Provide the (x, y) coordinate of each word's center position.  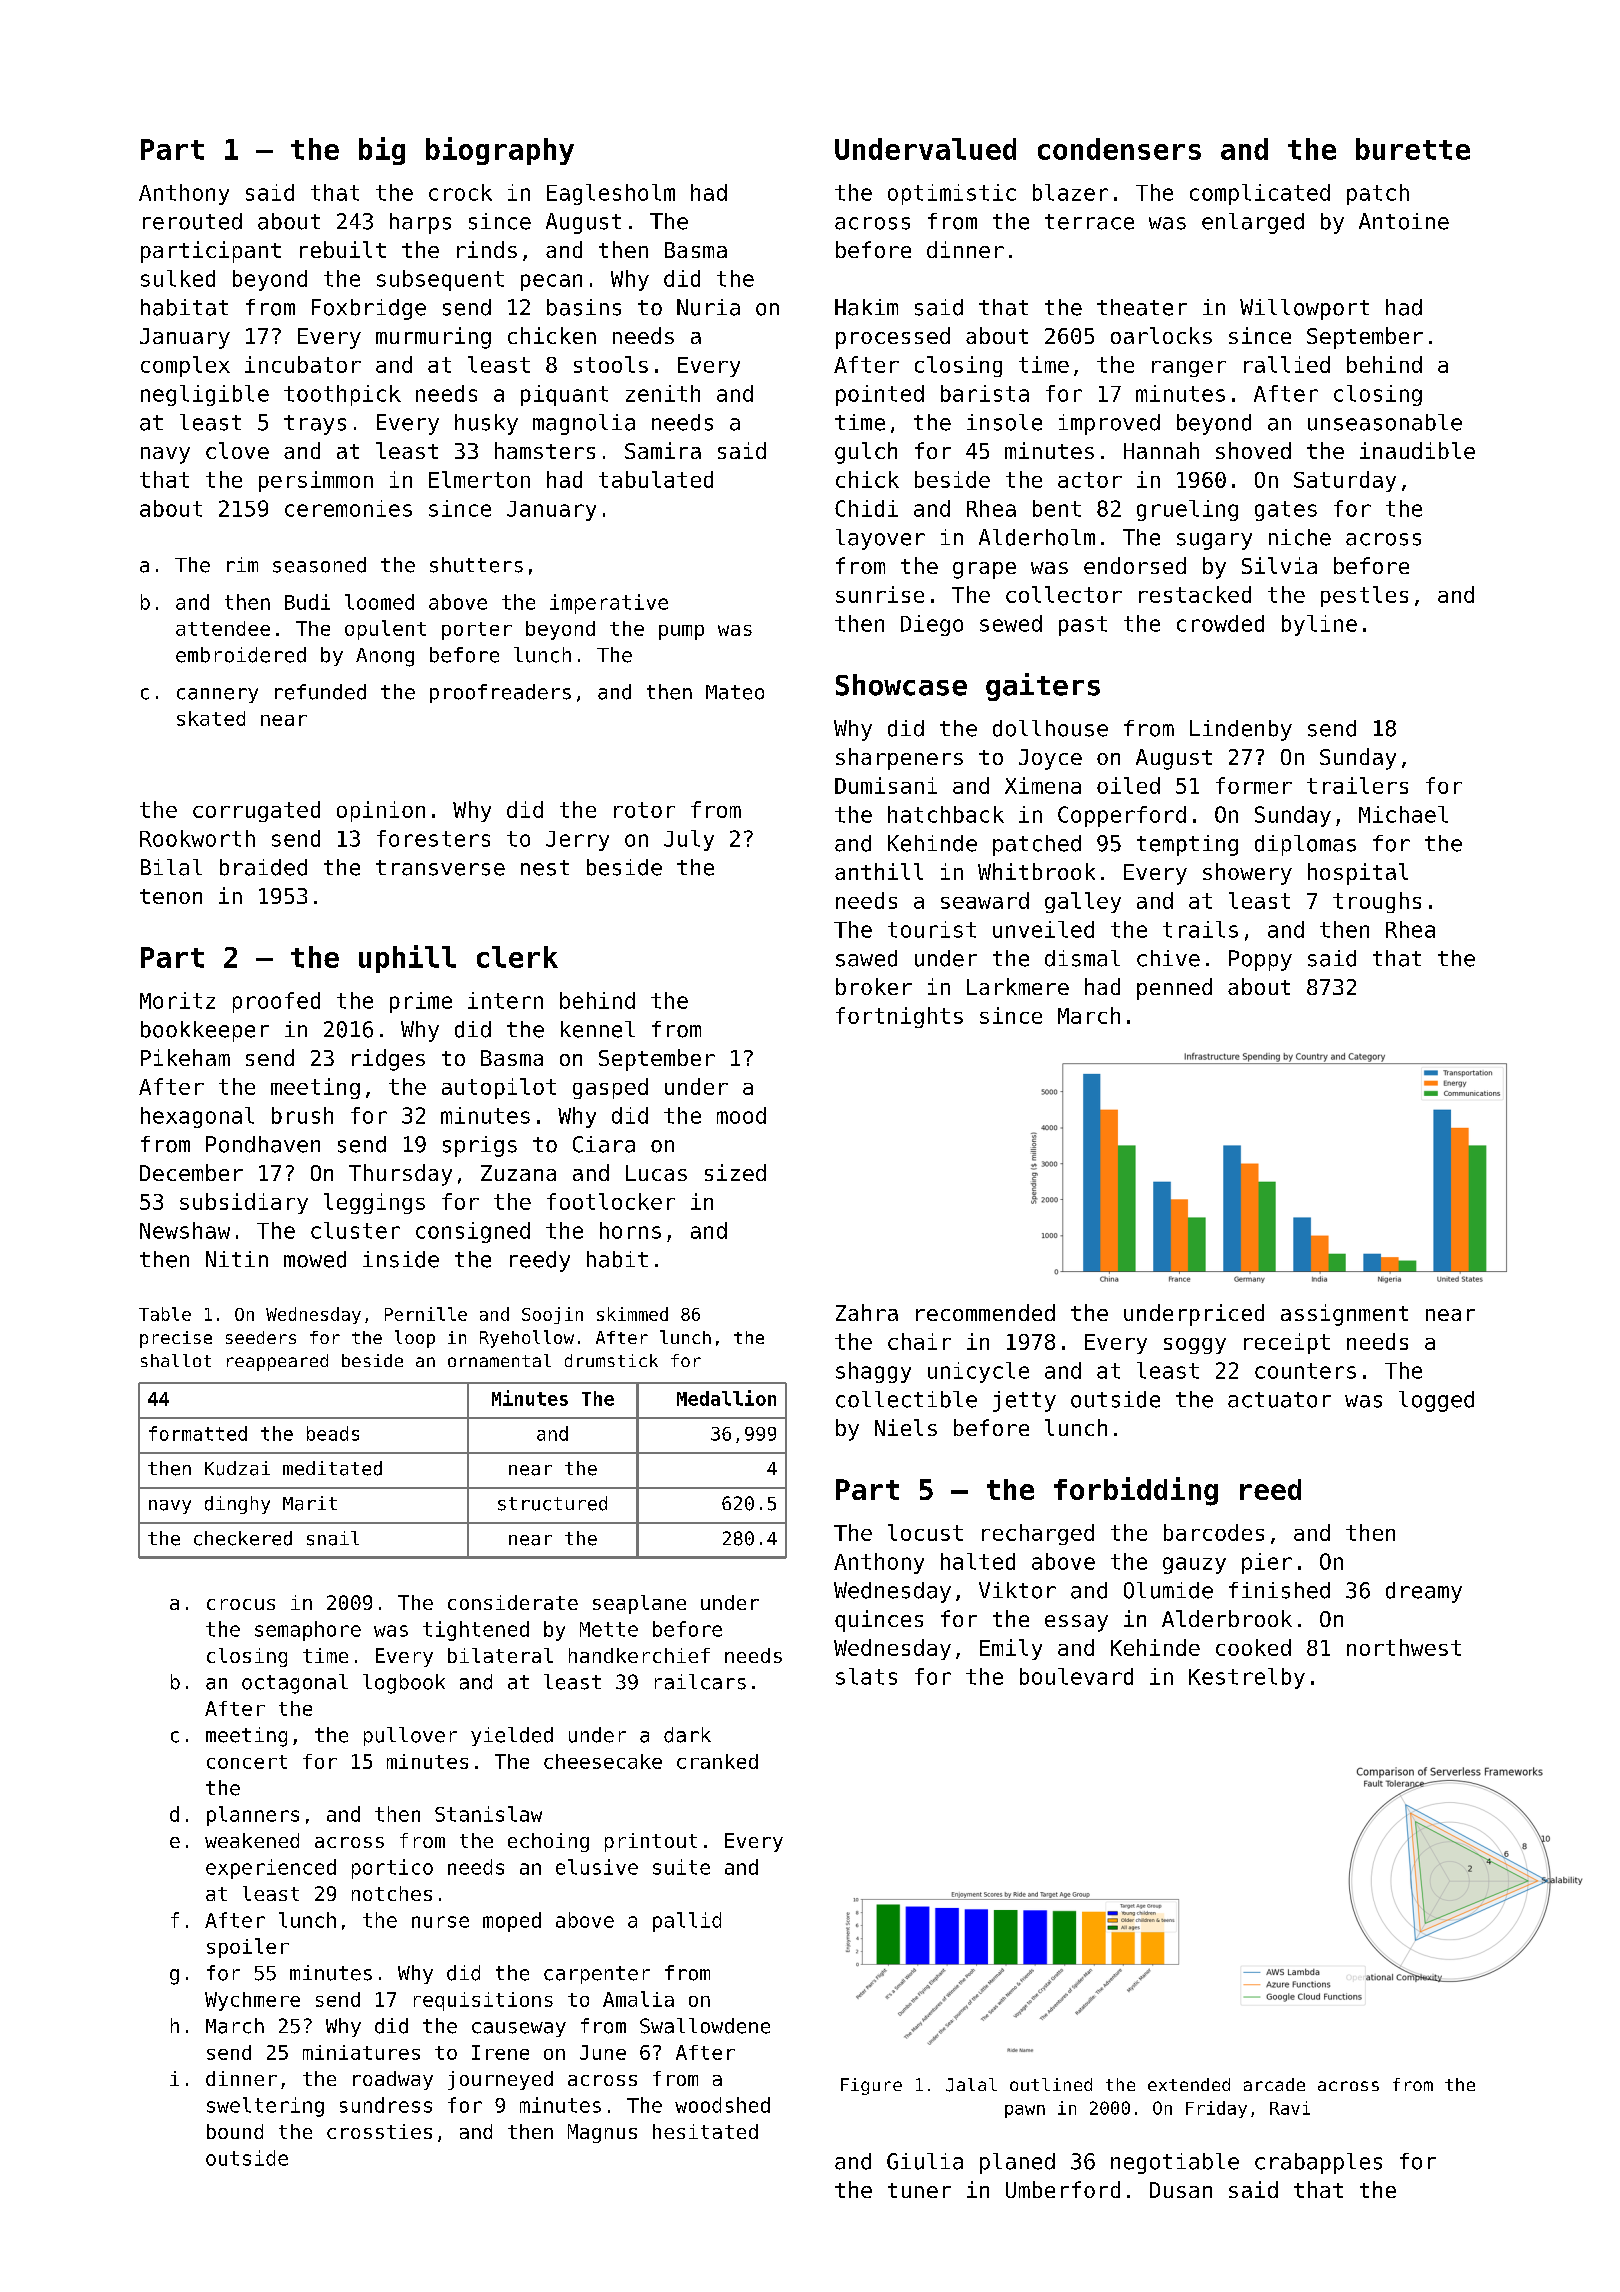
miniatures (361, 2052)
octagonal (295, 1684)
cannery (217, 695)
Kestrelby (1247, 1678)
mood (741, 1115)
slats (866, 1676)
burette (1413, 149)
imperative (609, 604)
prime (421, 1002)
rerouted (192, 221)
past (1083, 626)
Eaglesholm (611, 194)
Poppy (1260, 960)
